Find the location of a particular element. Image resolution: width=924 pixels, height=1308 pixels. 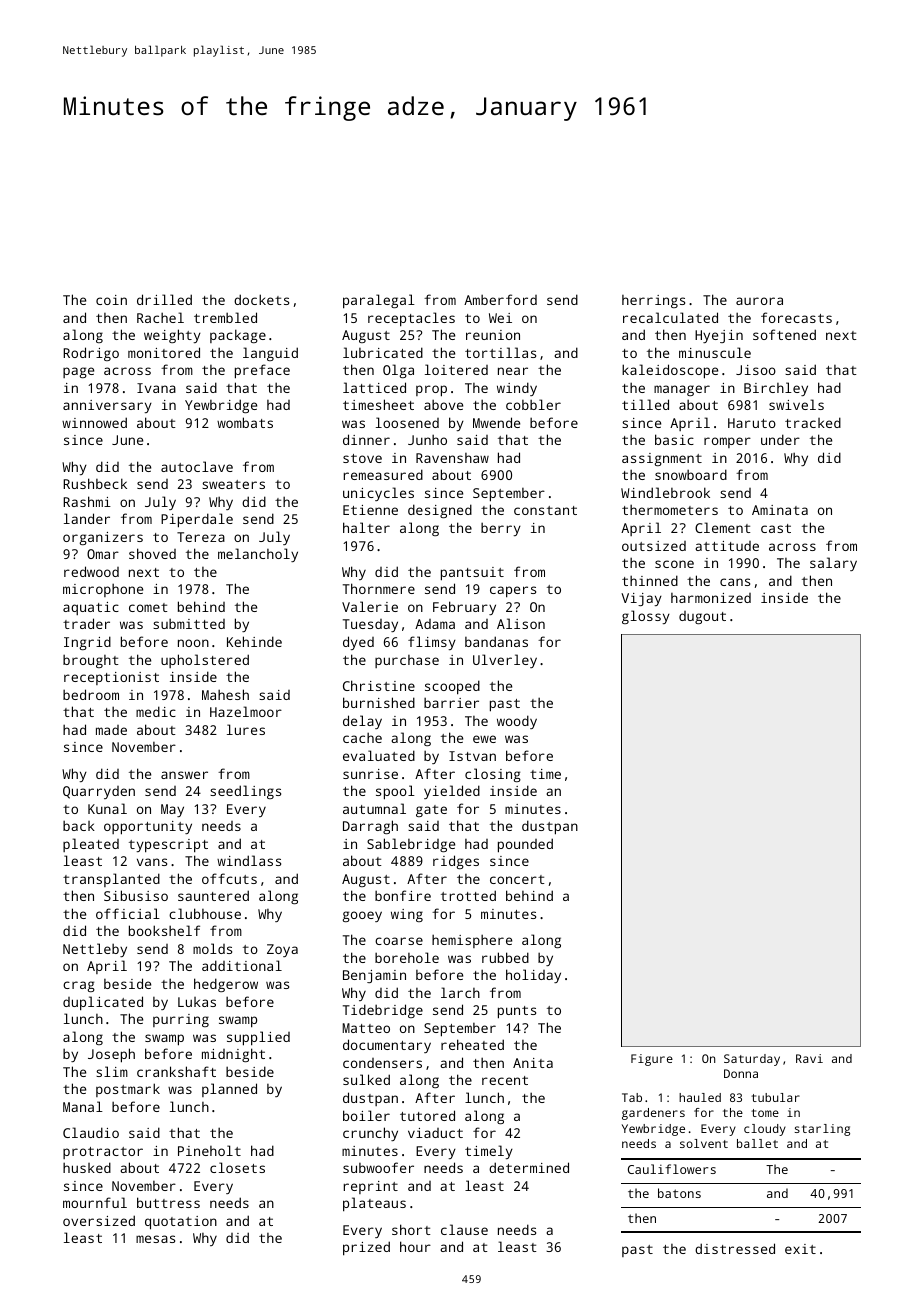

paralegal is located at coordinates (379, 301).
